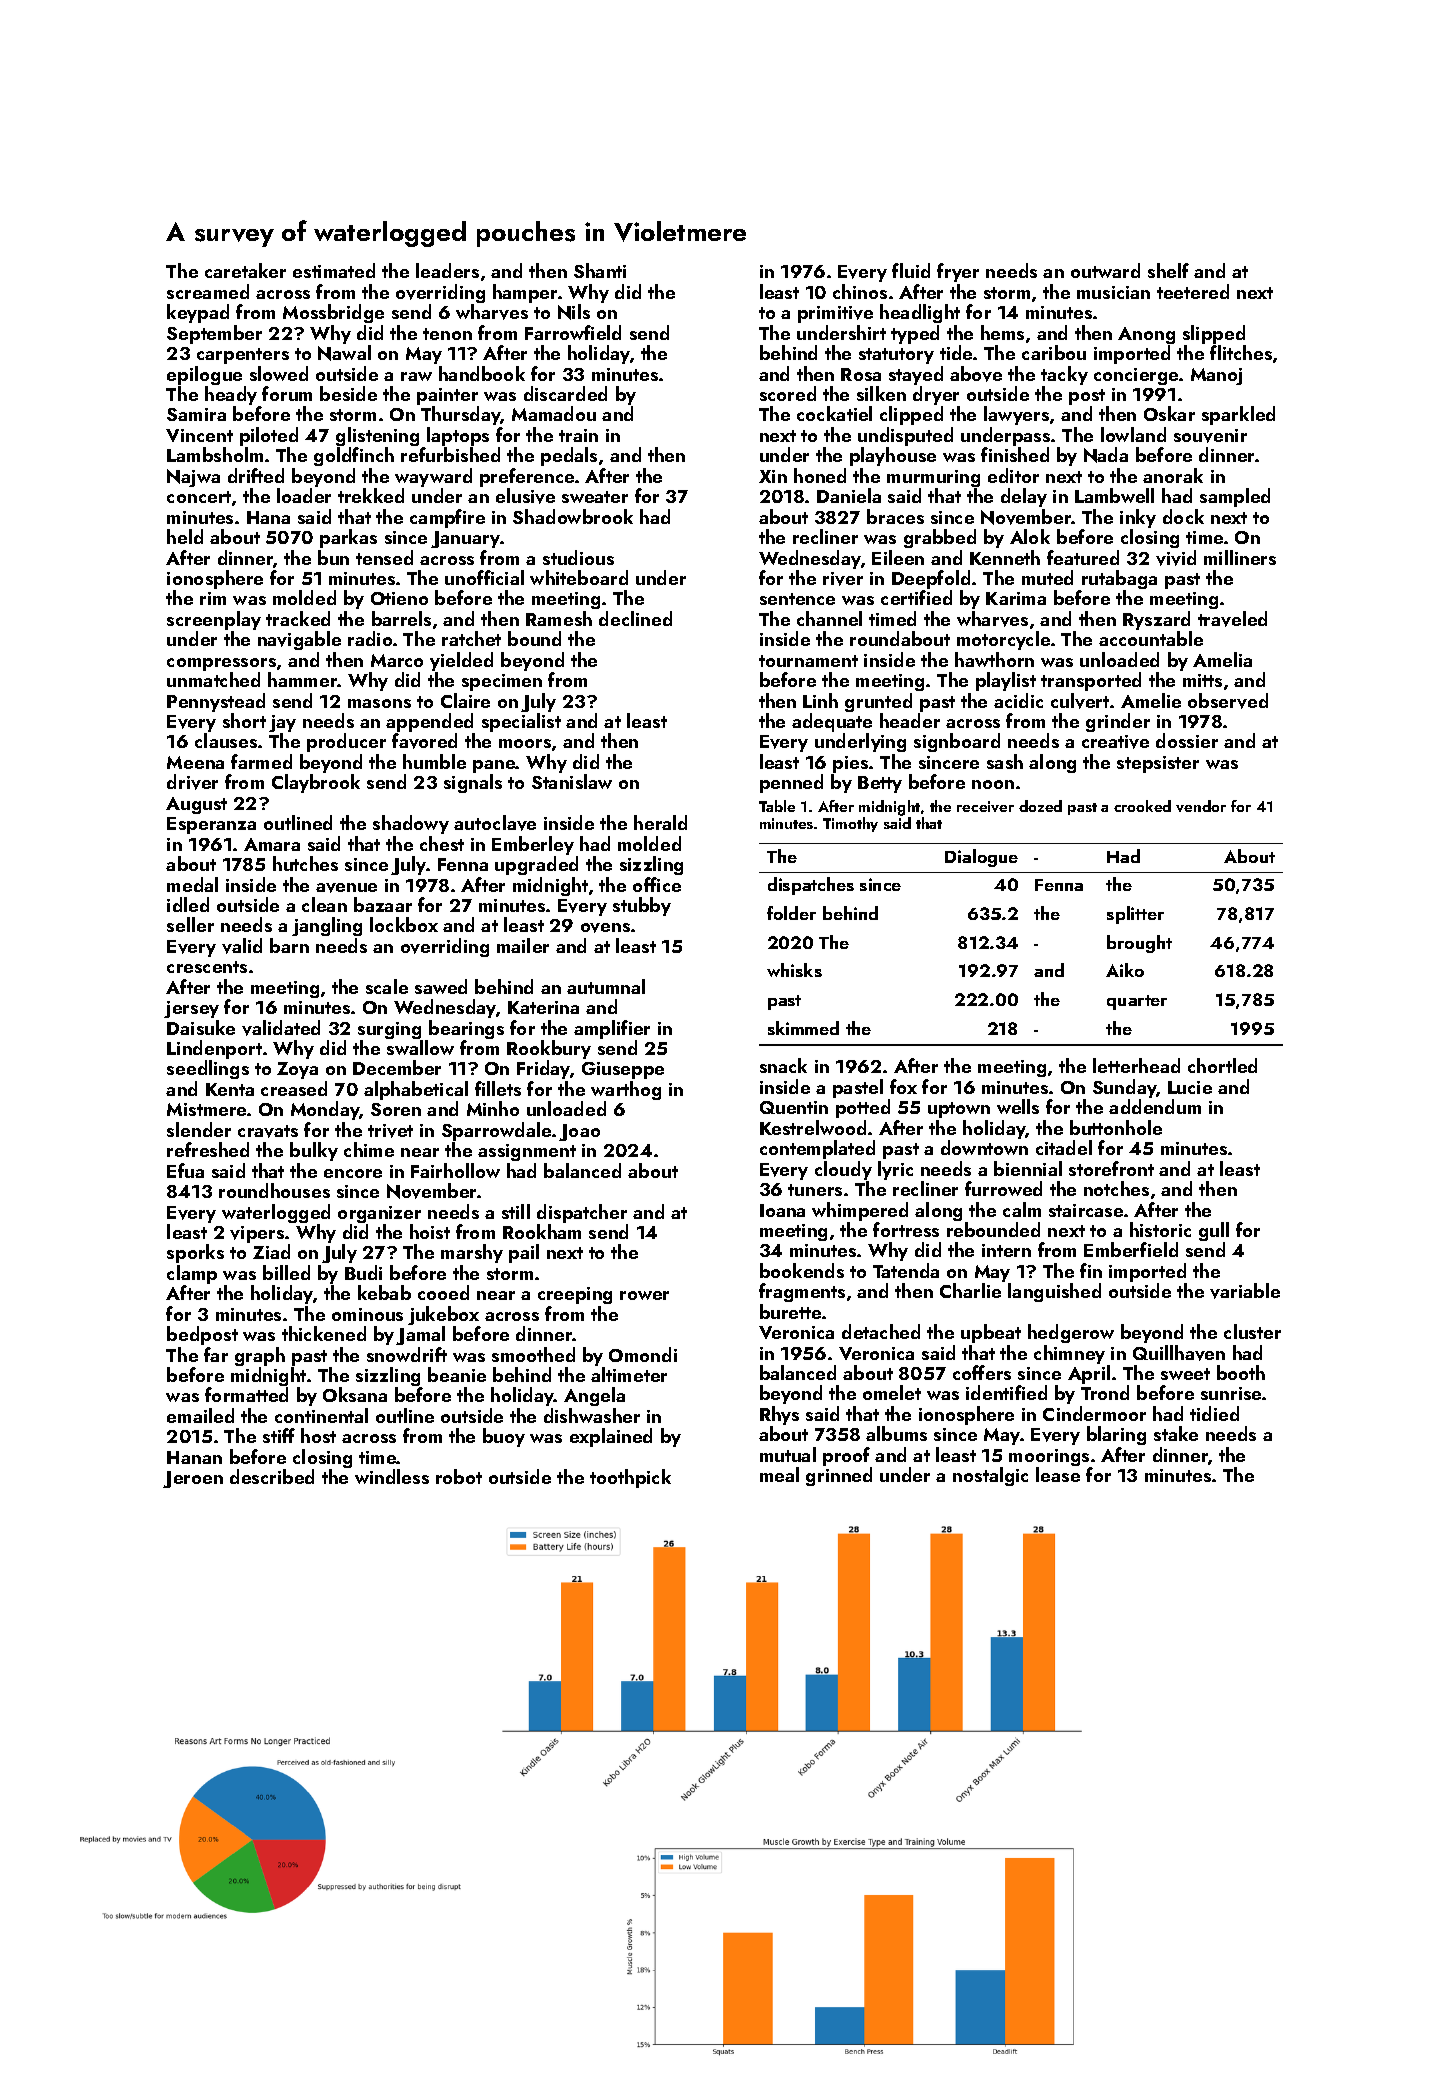  I want to click on shelf, so click(1168, 270).
